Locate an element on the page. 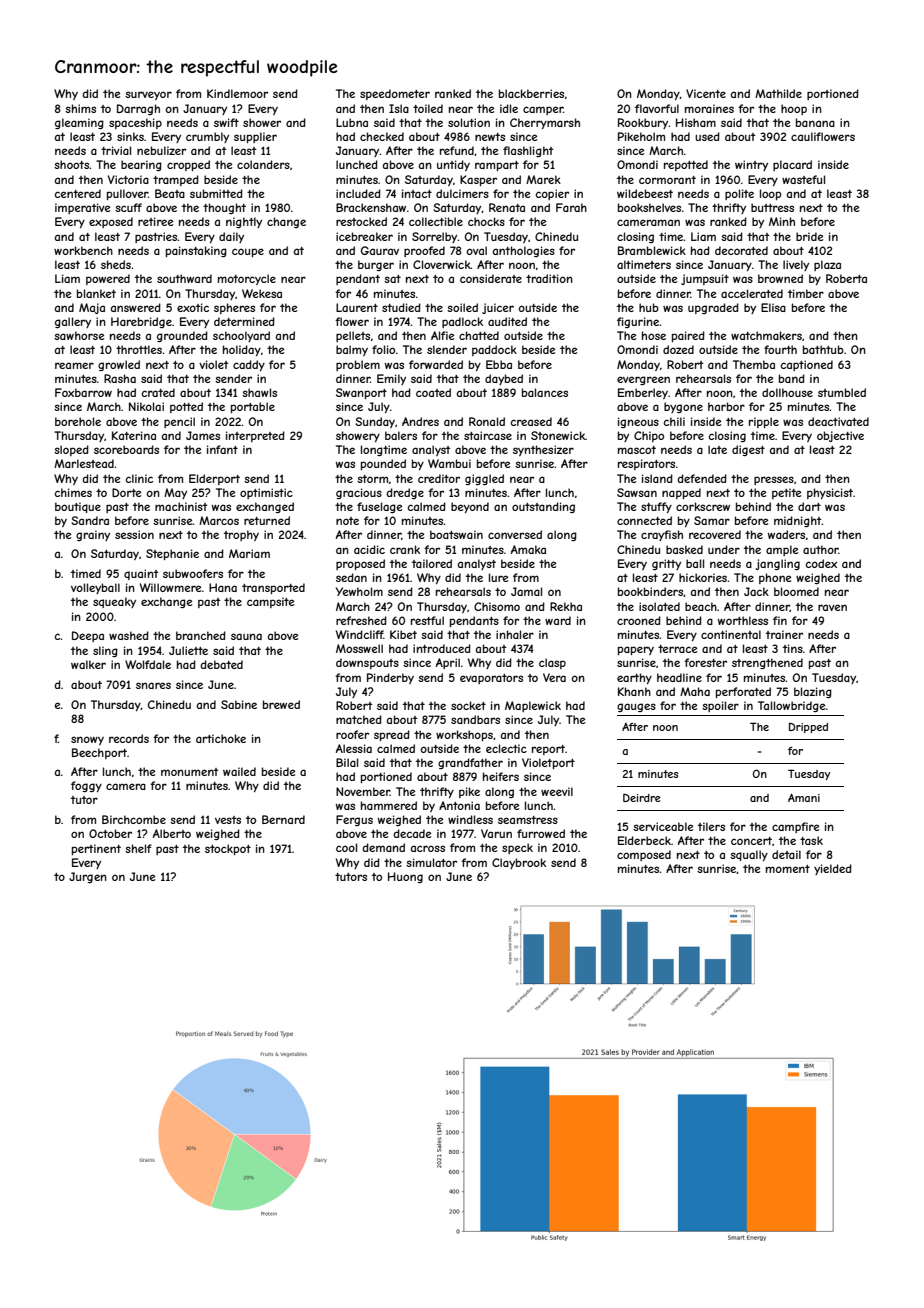  blackberries is located at coordinates (531, 93).
